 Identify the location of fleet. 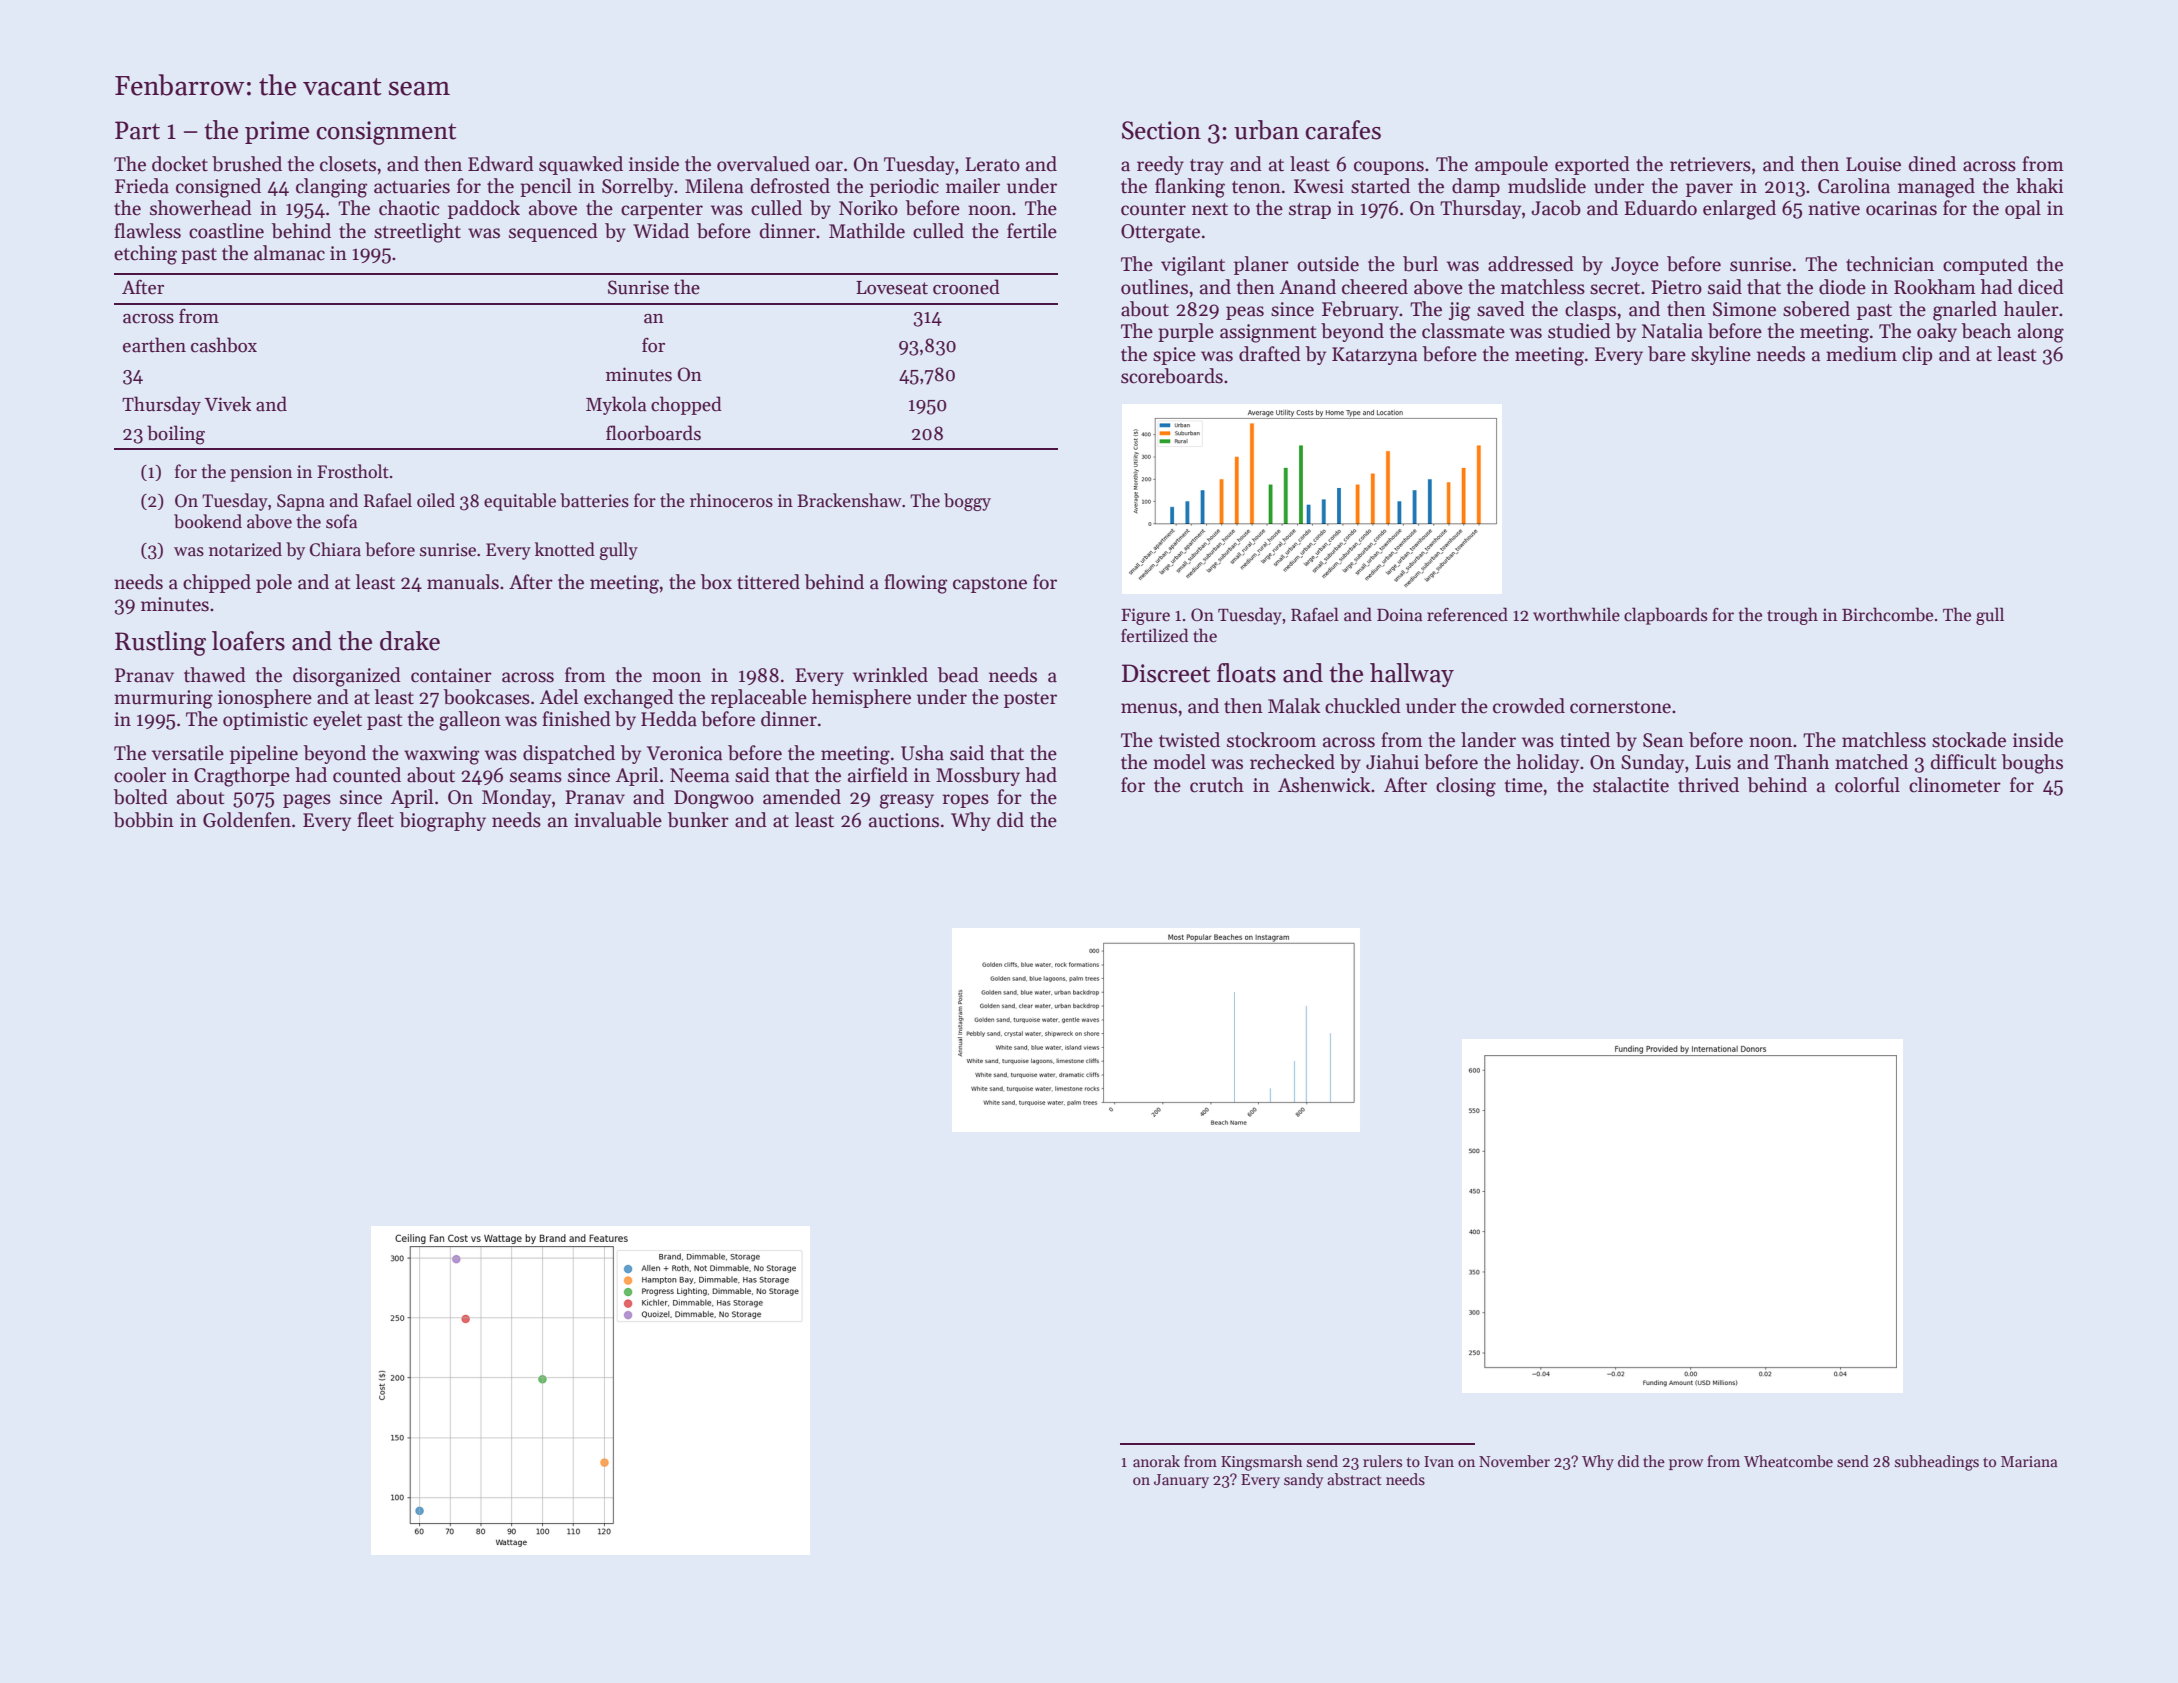
(375, 820).
